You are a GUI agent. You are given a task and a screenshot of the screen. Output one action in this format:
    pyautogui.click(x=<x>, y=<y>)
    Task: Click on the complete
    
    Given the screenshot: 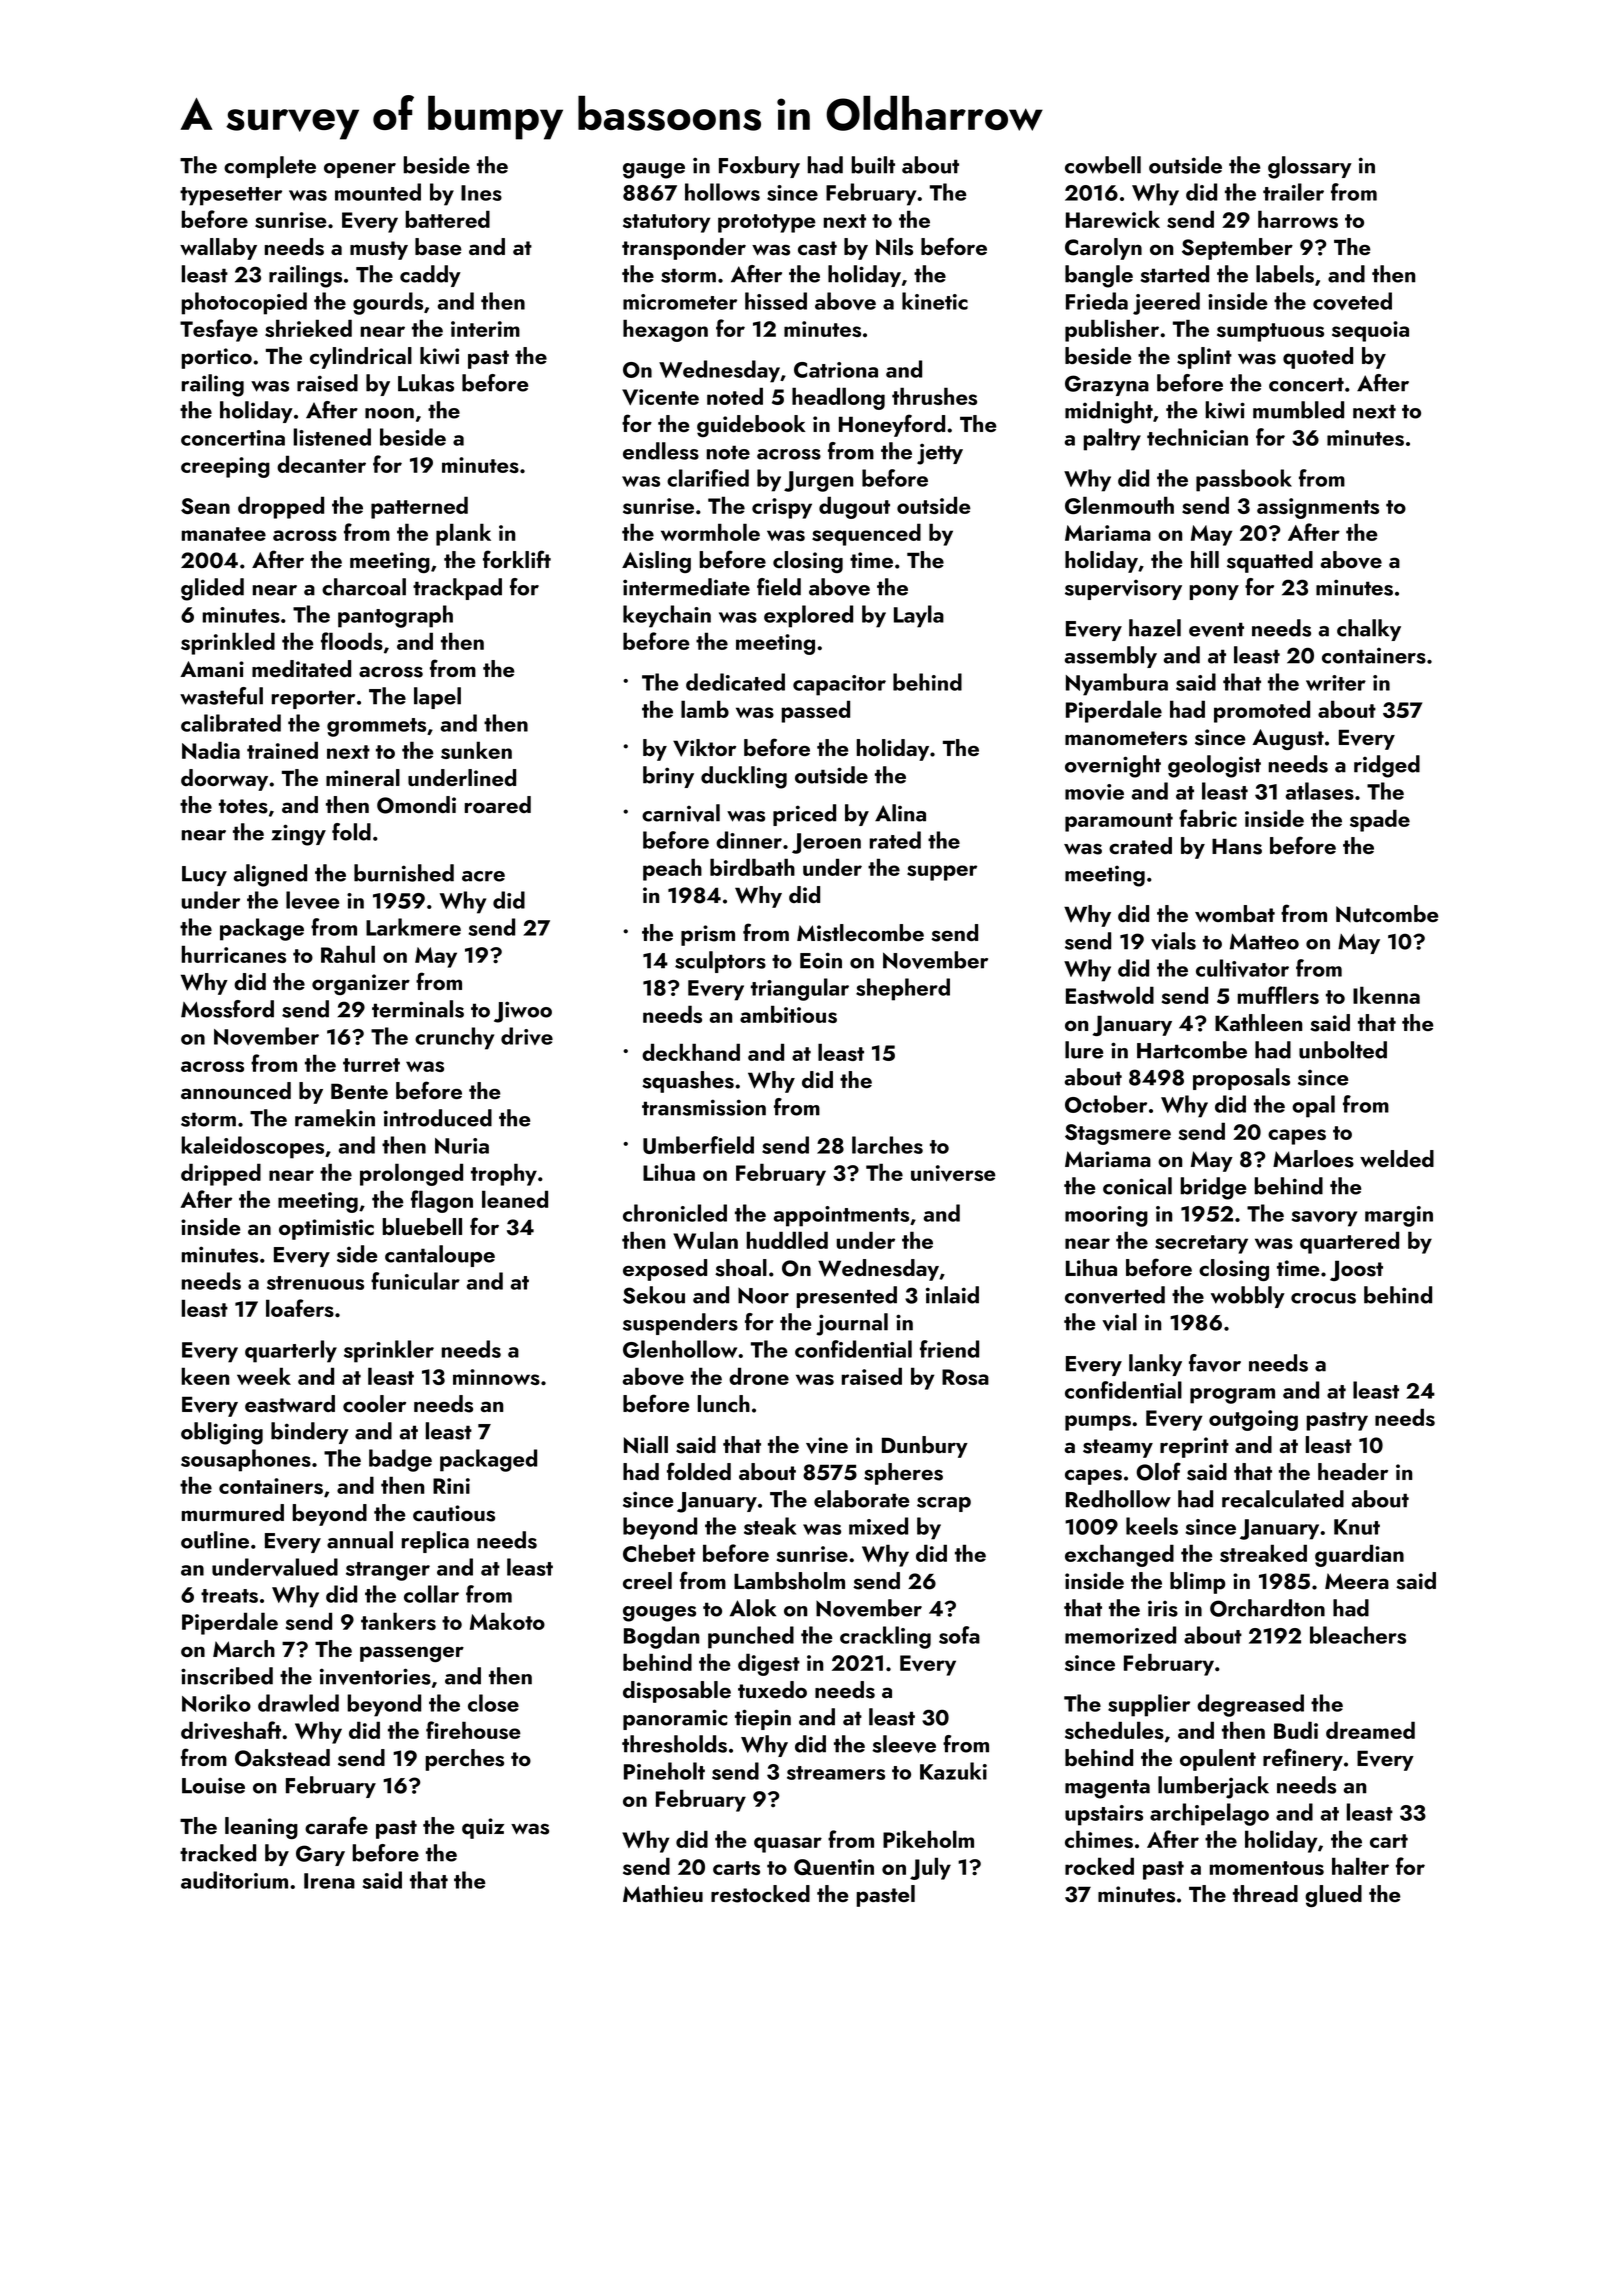 What is the action you would take?
    pyautogui.click(x=270, y=167)
